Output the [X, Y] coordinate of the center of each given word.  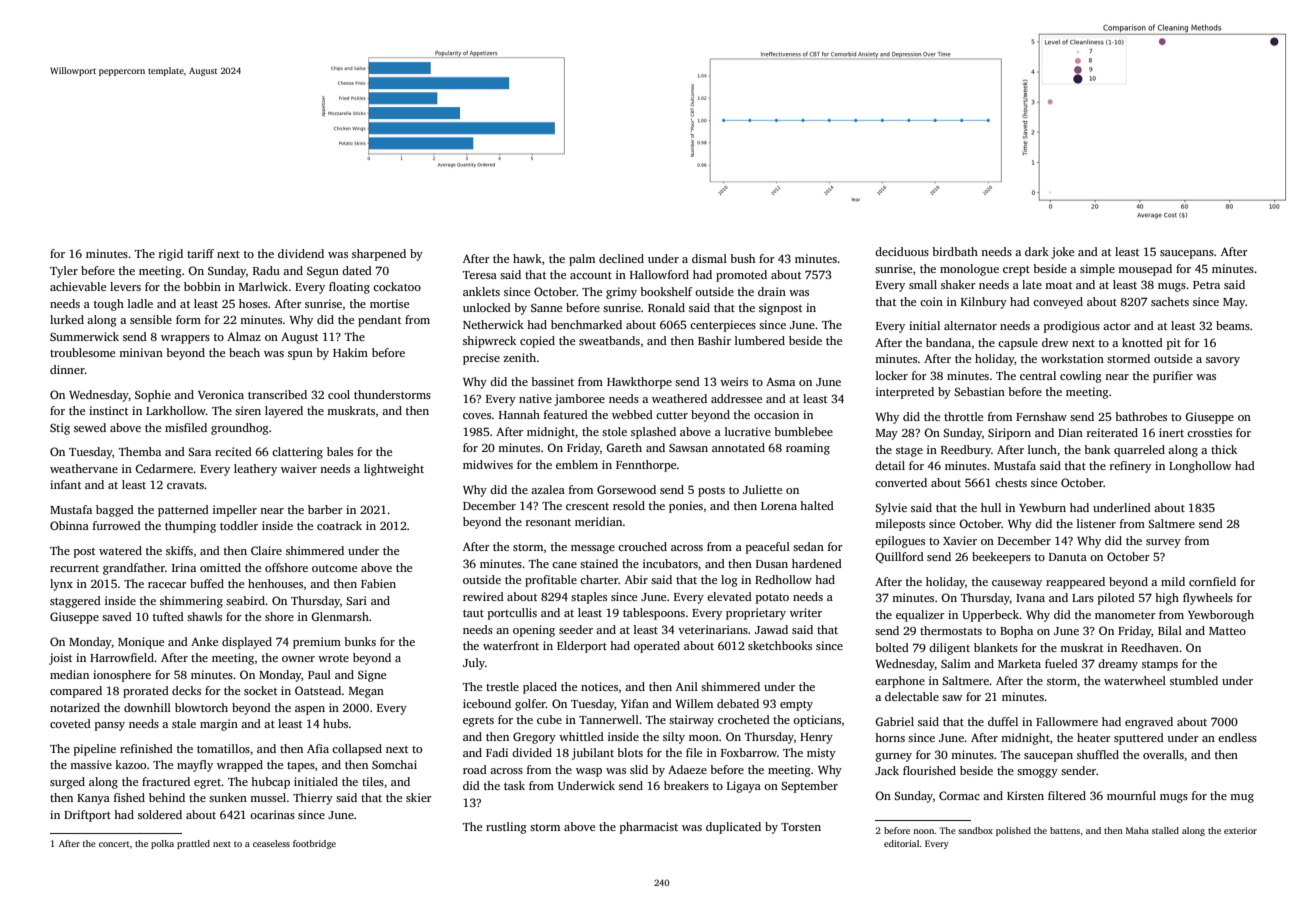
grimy [621, 293]
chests [1011, 482]
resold [629, 505]
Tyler [64, 272]
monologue [969, 270]
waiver [299, 468]
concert [114, 844]
